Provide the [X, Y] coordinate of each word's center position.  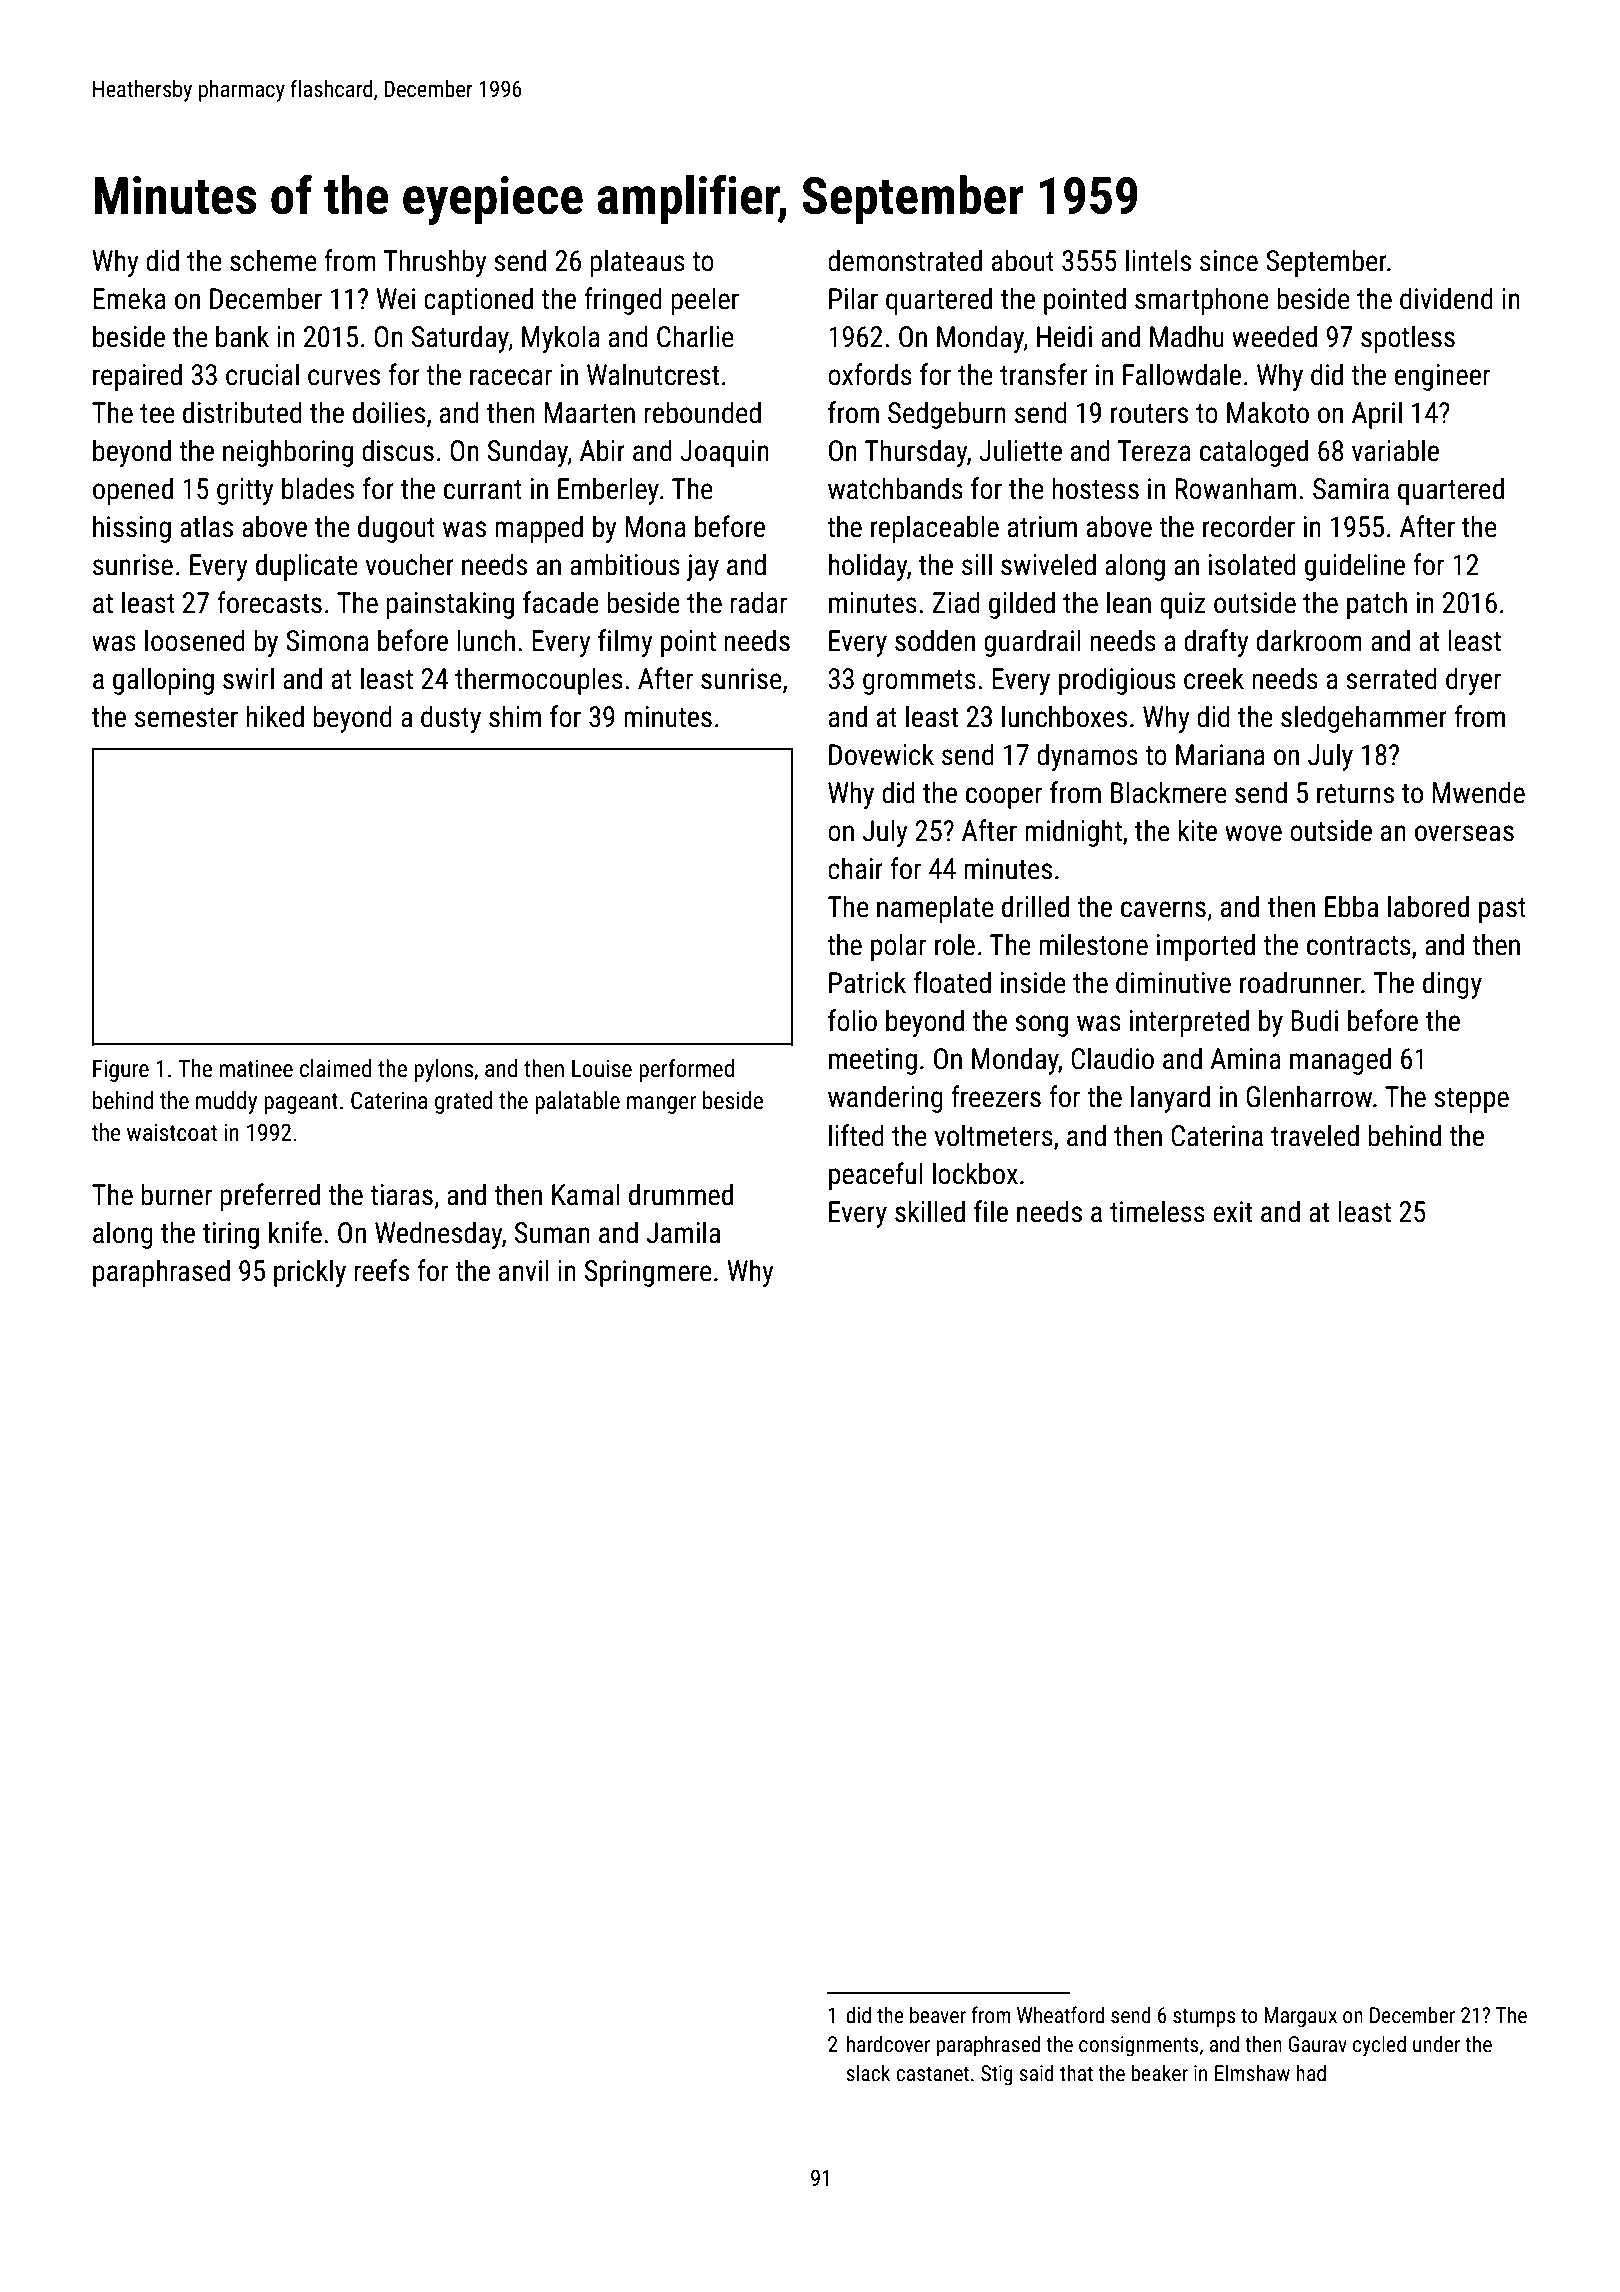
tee [157, 414]
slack [868, 2073]
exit [1232, 1212]
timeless [1157, 1211]
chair [855, 868]
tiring [231, 1235]
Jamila [683, 1232]
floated [952, 982]
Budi [1315, 1020]
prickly [310, 1273]
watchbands [895, 488]
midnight [1073, 833]
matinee [256, 1069]
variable [1395, 450]
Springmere [648, 1273]
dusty [451, 719]
